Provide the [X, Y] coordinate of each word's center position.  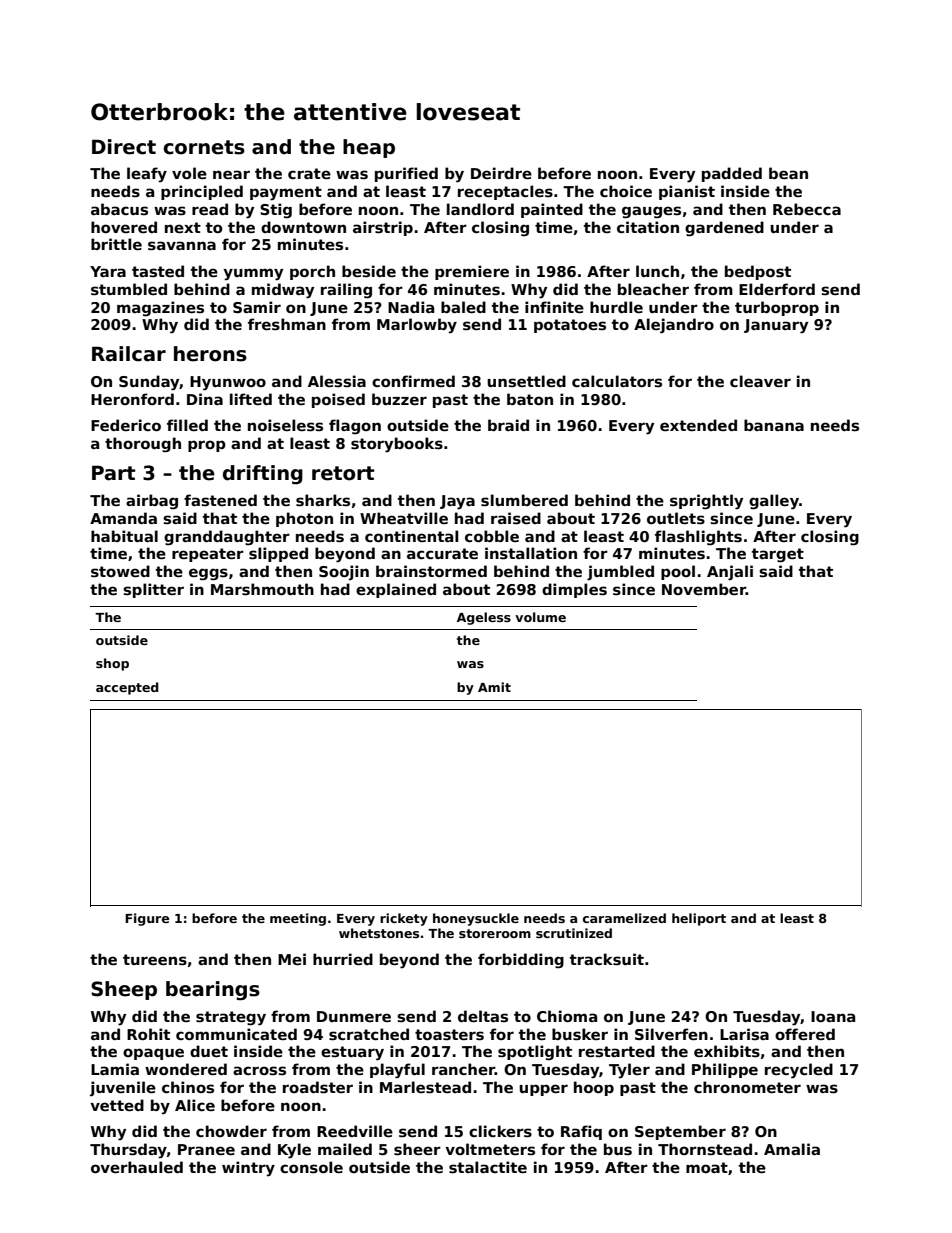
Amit [494, 687]
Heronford [132, 399]
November [704, 589]
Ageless [484, 618]
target [778, 555]
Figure [147, 919]
